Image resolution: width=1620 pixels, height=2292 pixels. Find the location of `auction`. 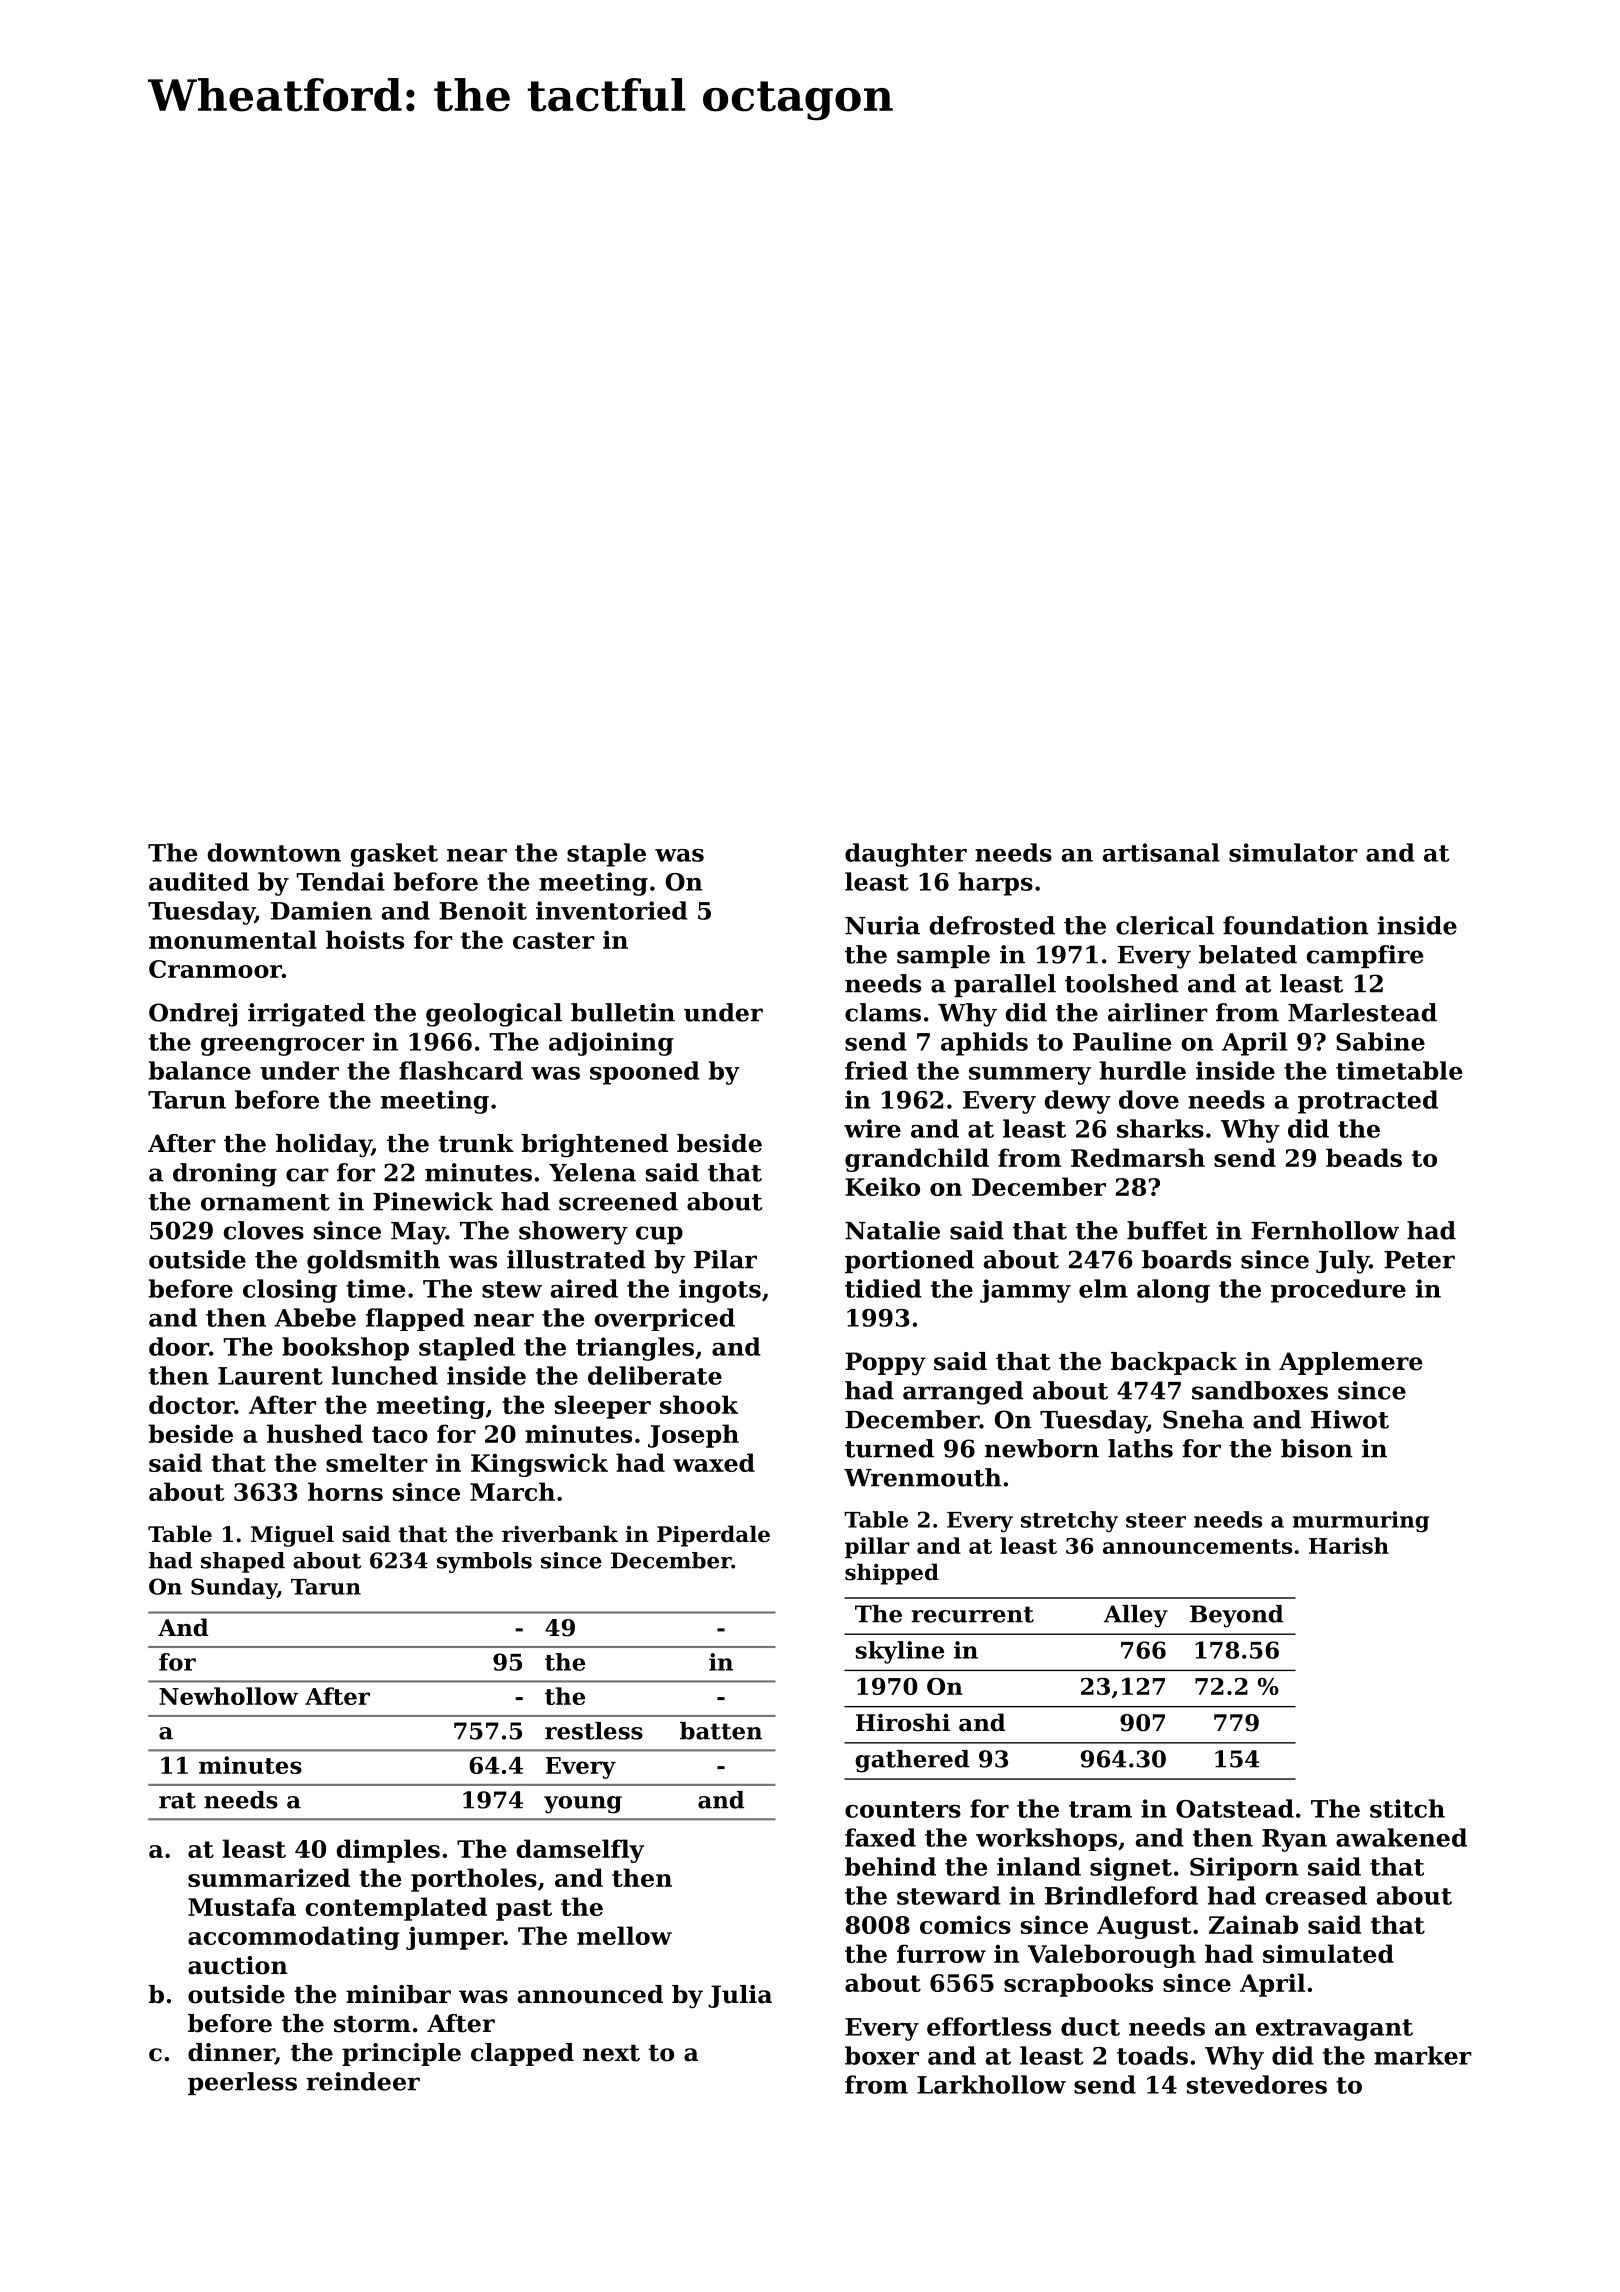

auction is located at coordinates (238, 1965).
